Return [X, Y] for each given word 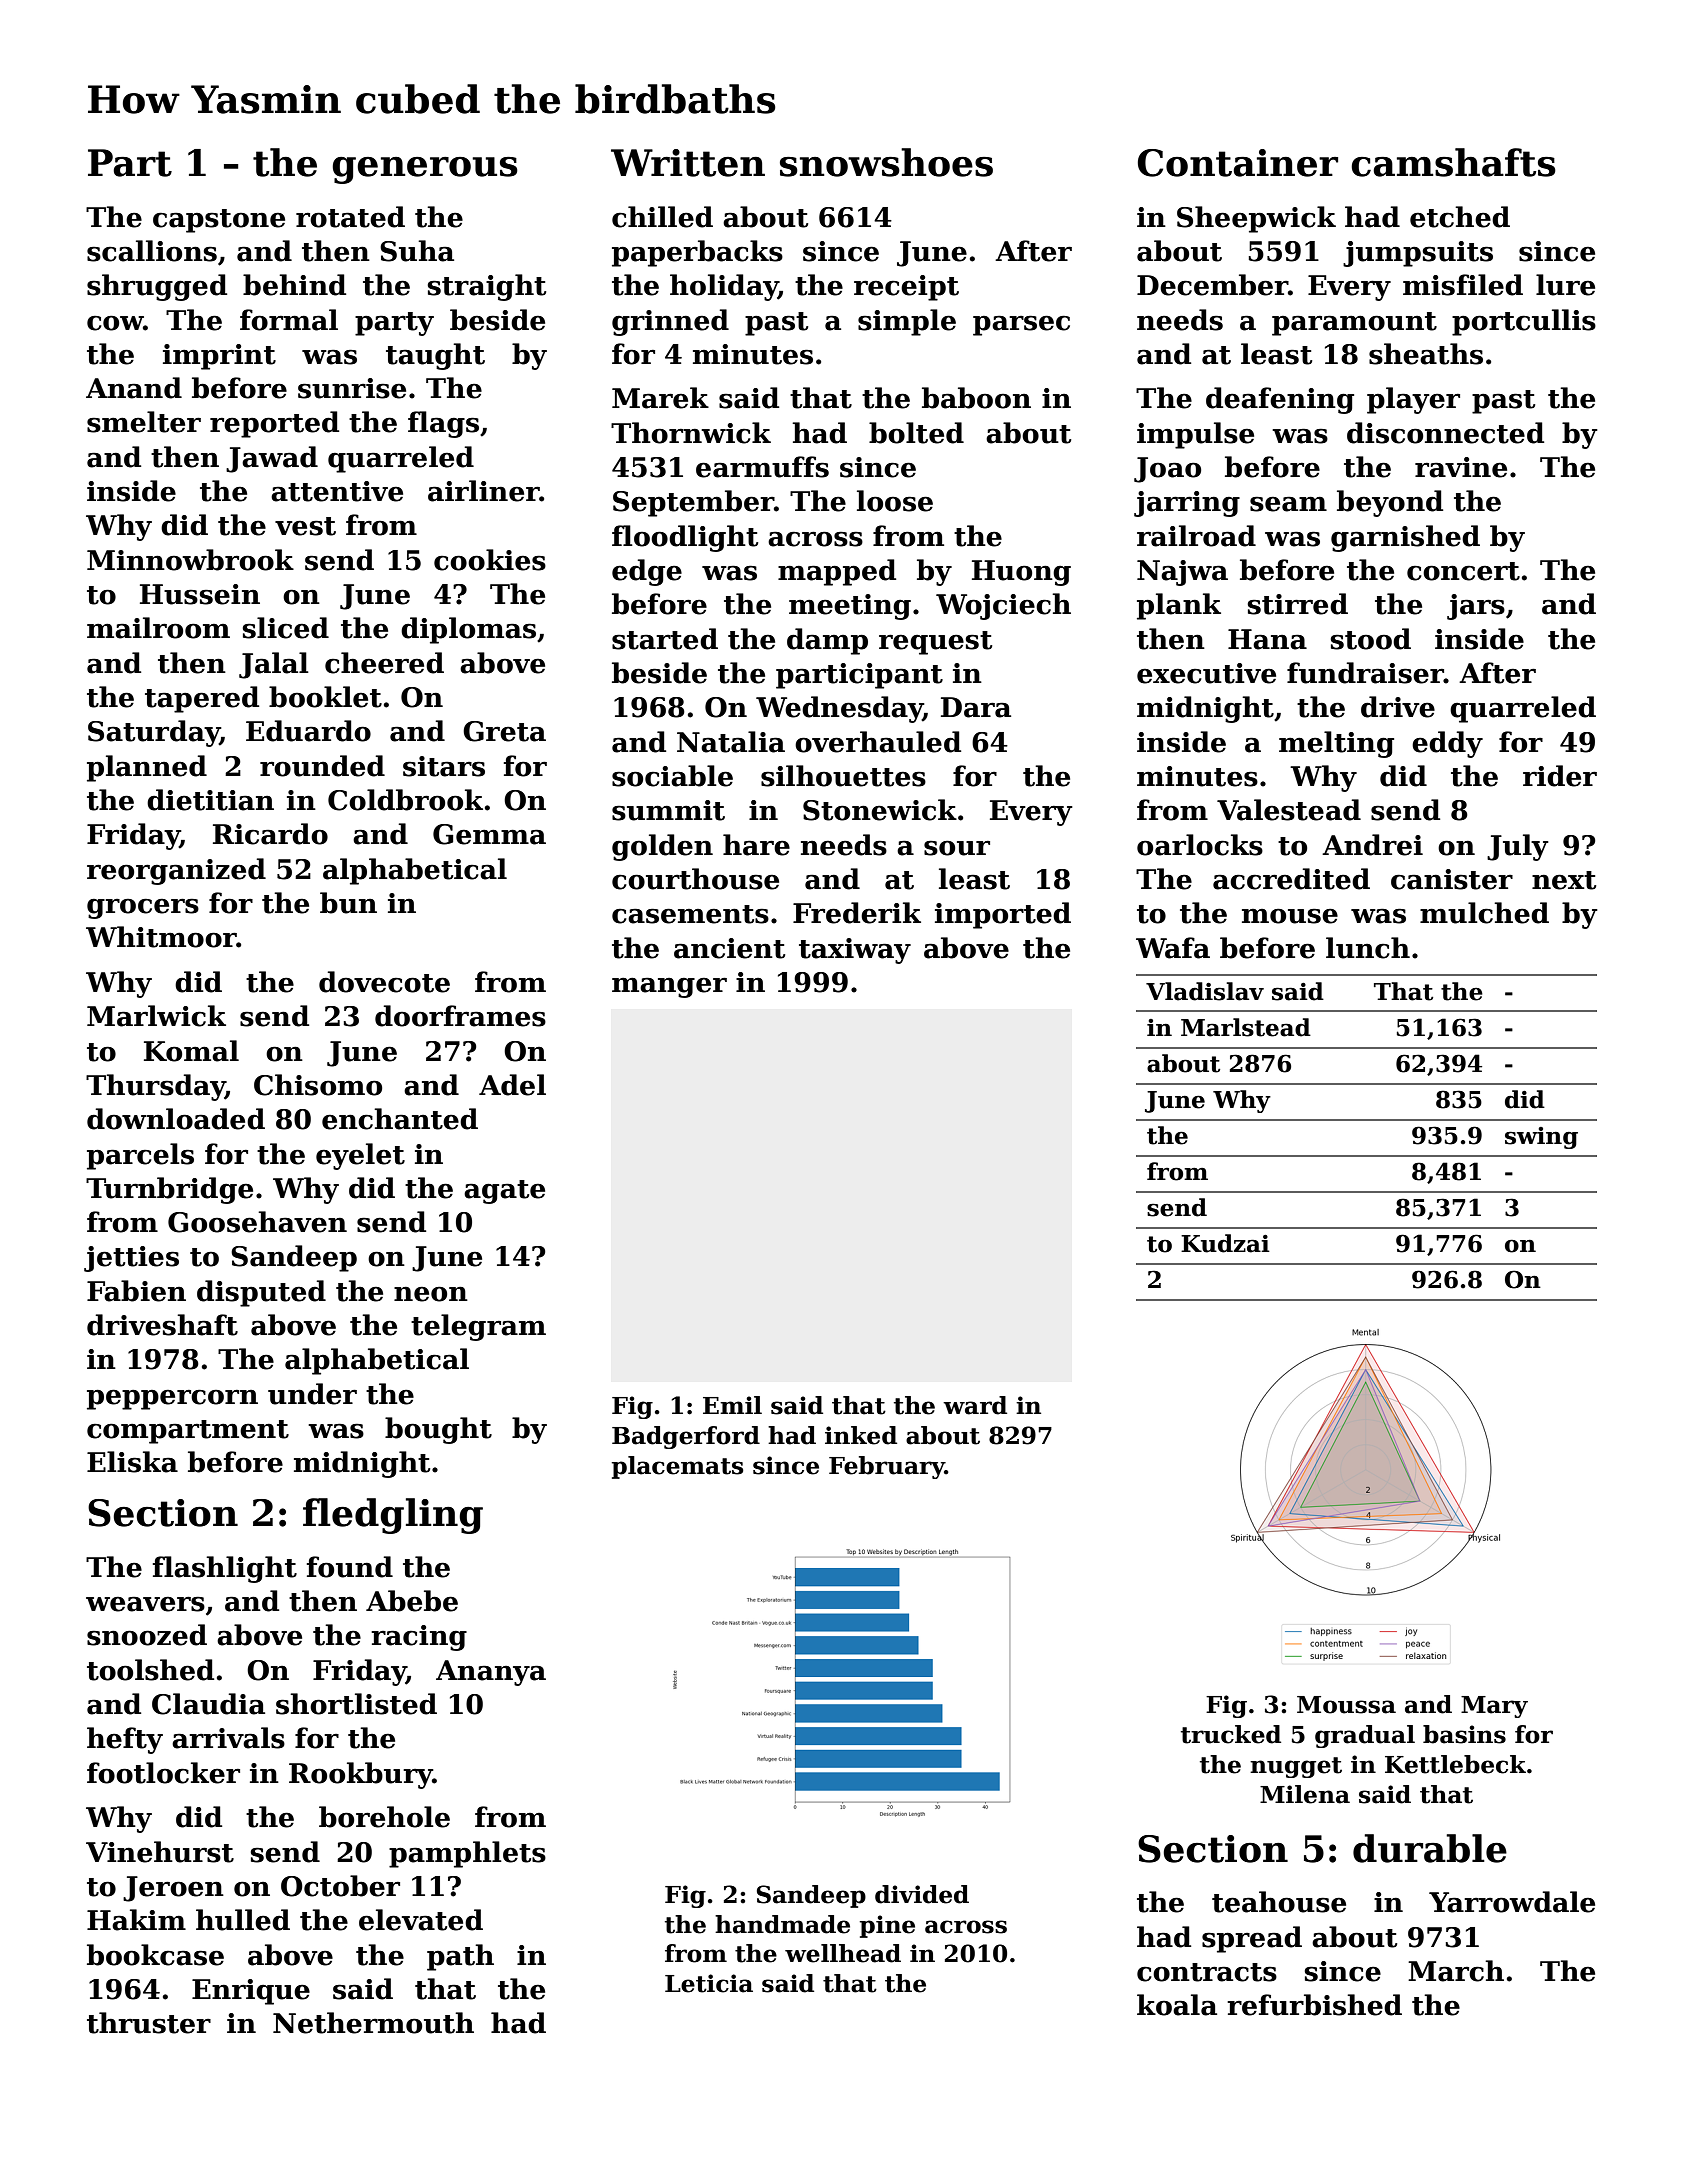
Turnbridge [169, 1190]
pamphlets [467, 1854]
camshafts [1453, 162]
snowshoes [886, 162]
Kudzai [1225, 1243]
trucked [1231, 1734]
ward [975, 1405]
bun [348, 903]
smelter [144, 422]
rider [1560, 776]
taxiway [855, 951]
